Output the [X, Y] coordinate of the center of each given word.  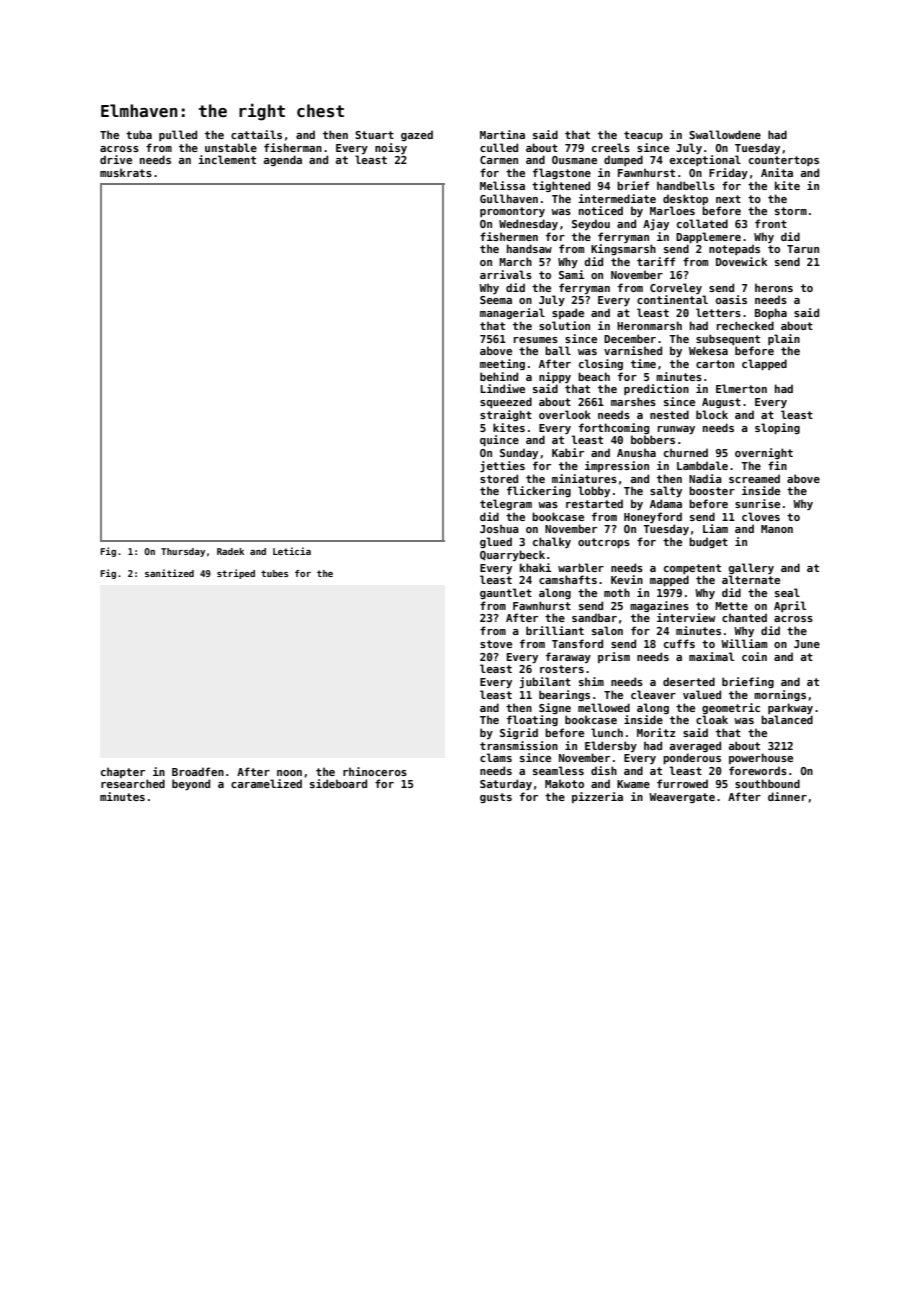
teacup [643, 136]
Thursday [183, 552]
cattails [256, 134]
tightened [561, 186]
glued [496, 542]
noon [289, 773]
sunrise [757, 503]
